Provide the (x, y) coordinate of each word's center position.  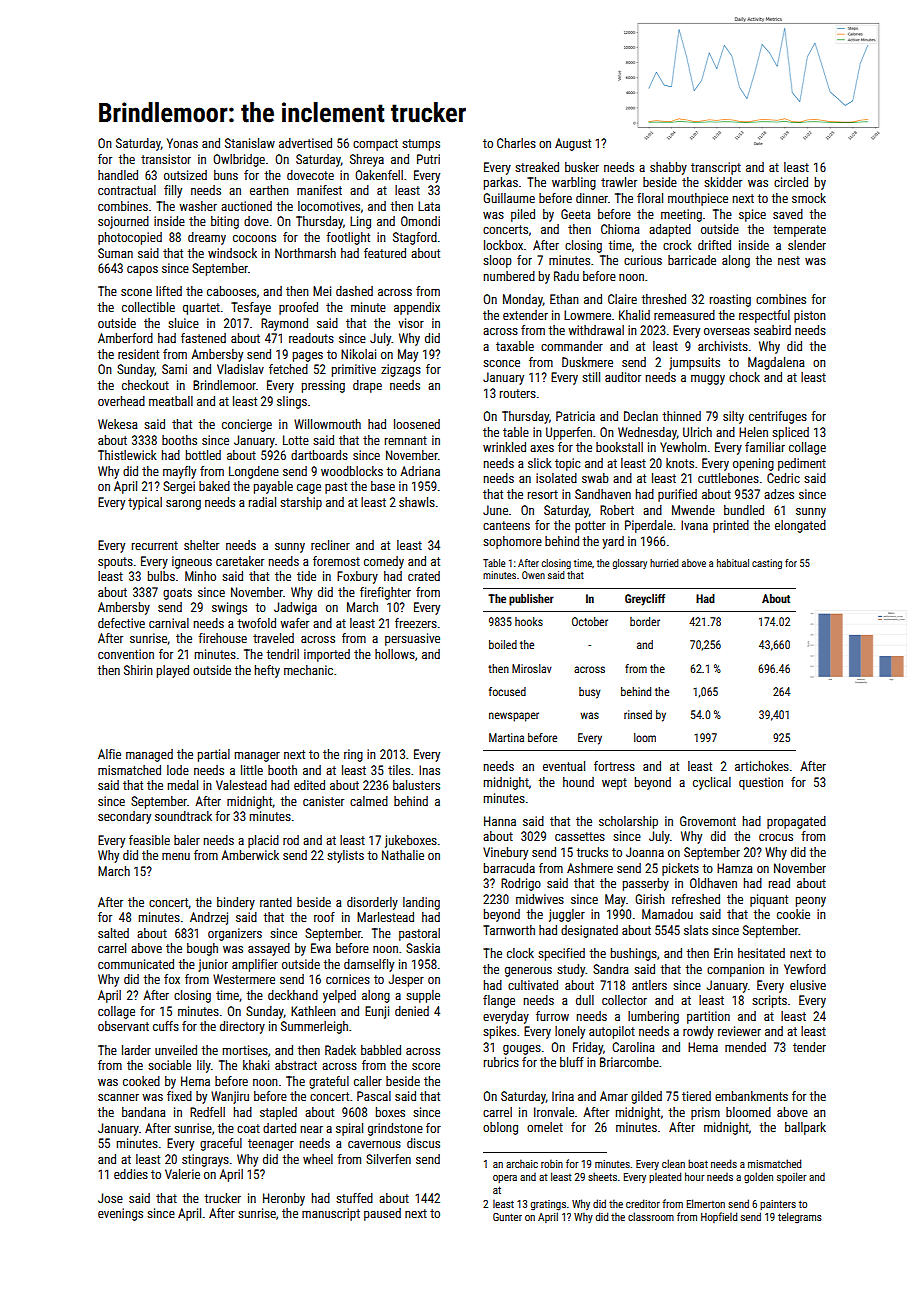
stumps (421, 145)
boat (698, 1163)
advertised (305, 143)
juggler (567, 915)
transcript (716, 168)
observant (123, 1026)
